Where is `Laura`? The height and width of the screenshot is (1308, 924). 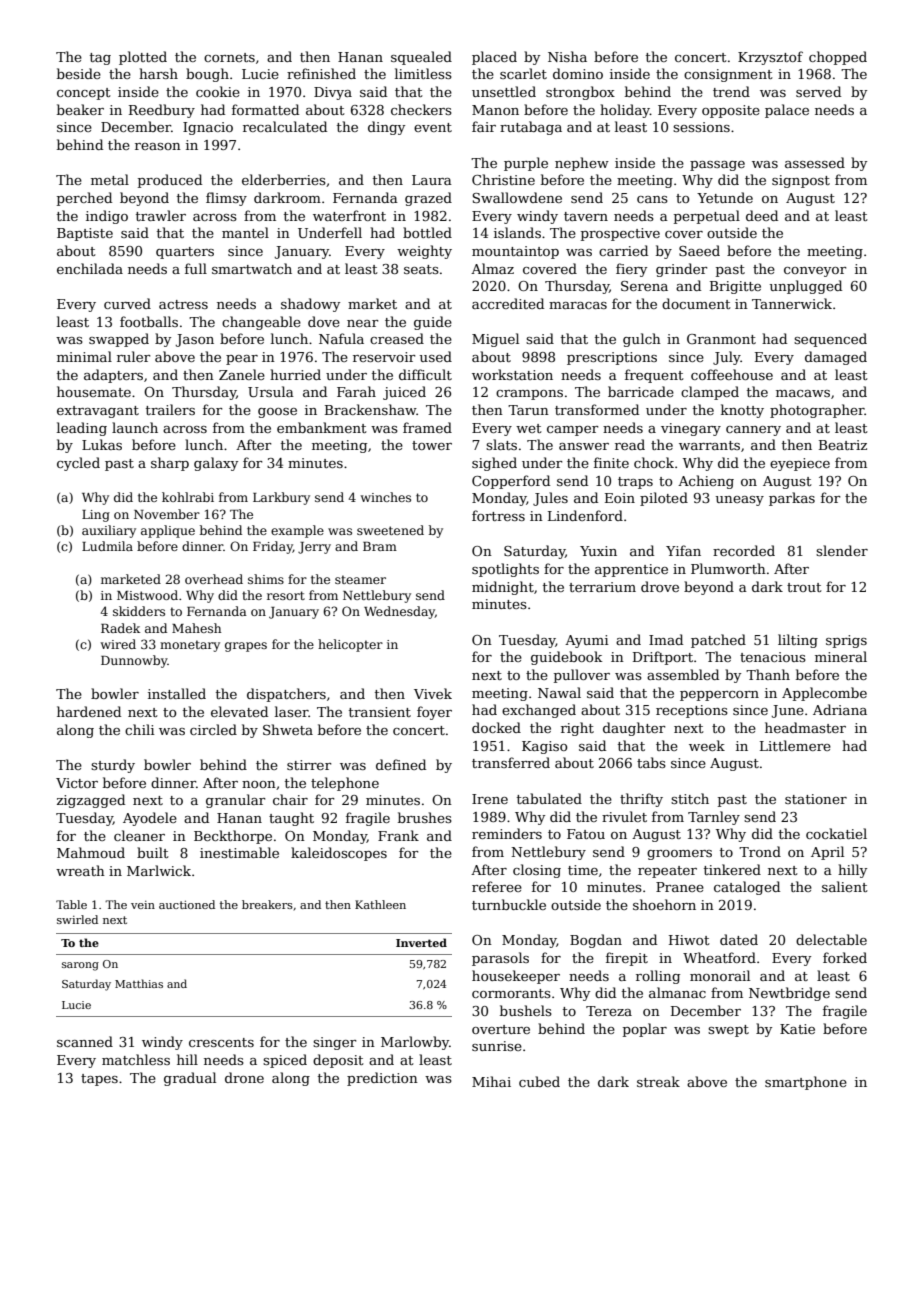 Laura is located at coordinates (432, 180).
